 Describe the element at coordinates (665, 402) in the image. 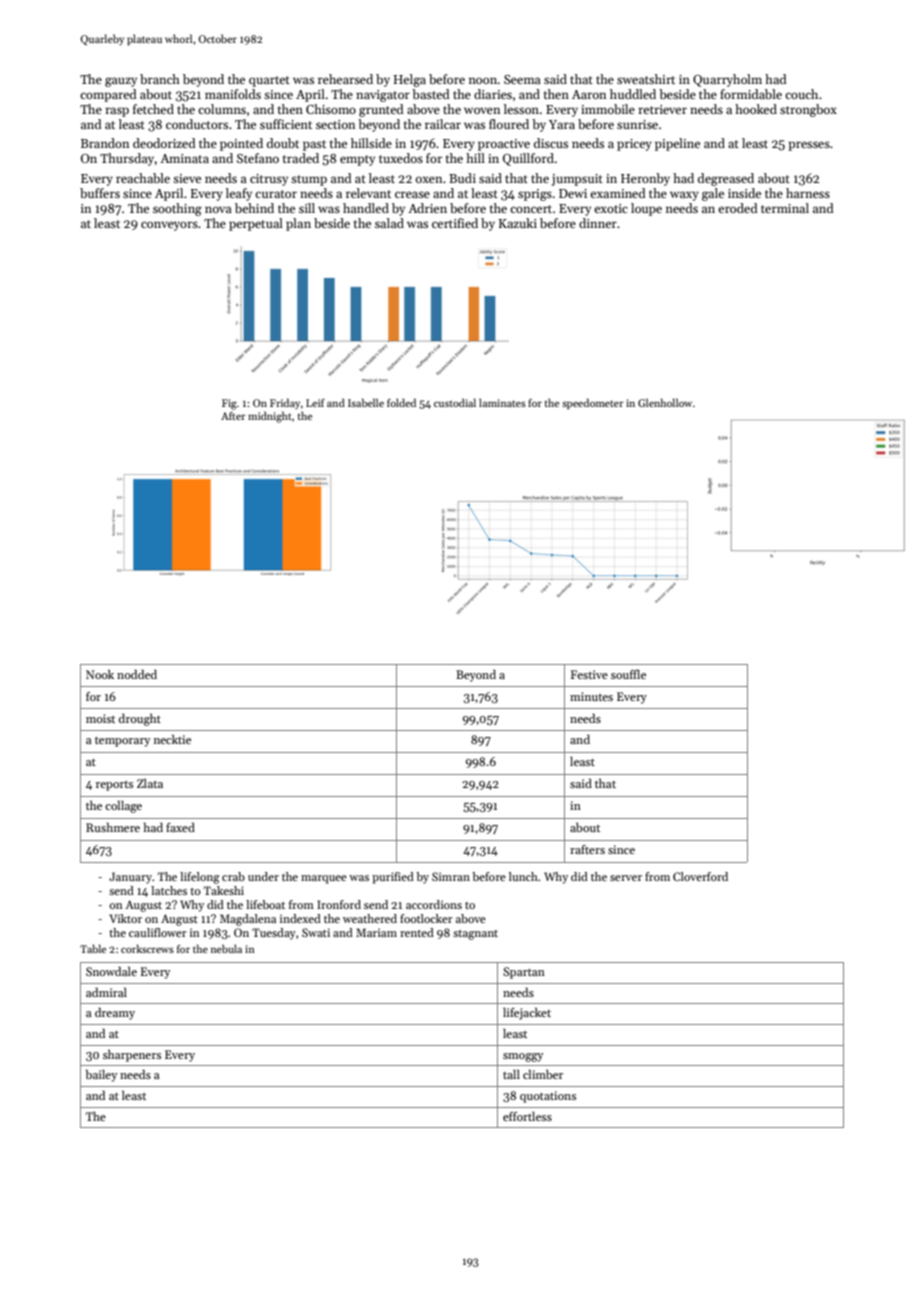

I see `Glenhollow` at that location.
